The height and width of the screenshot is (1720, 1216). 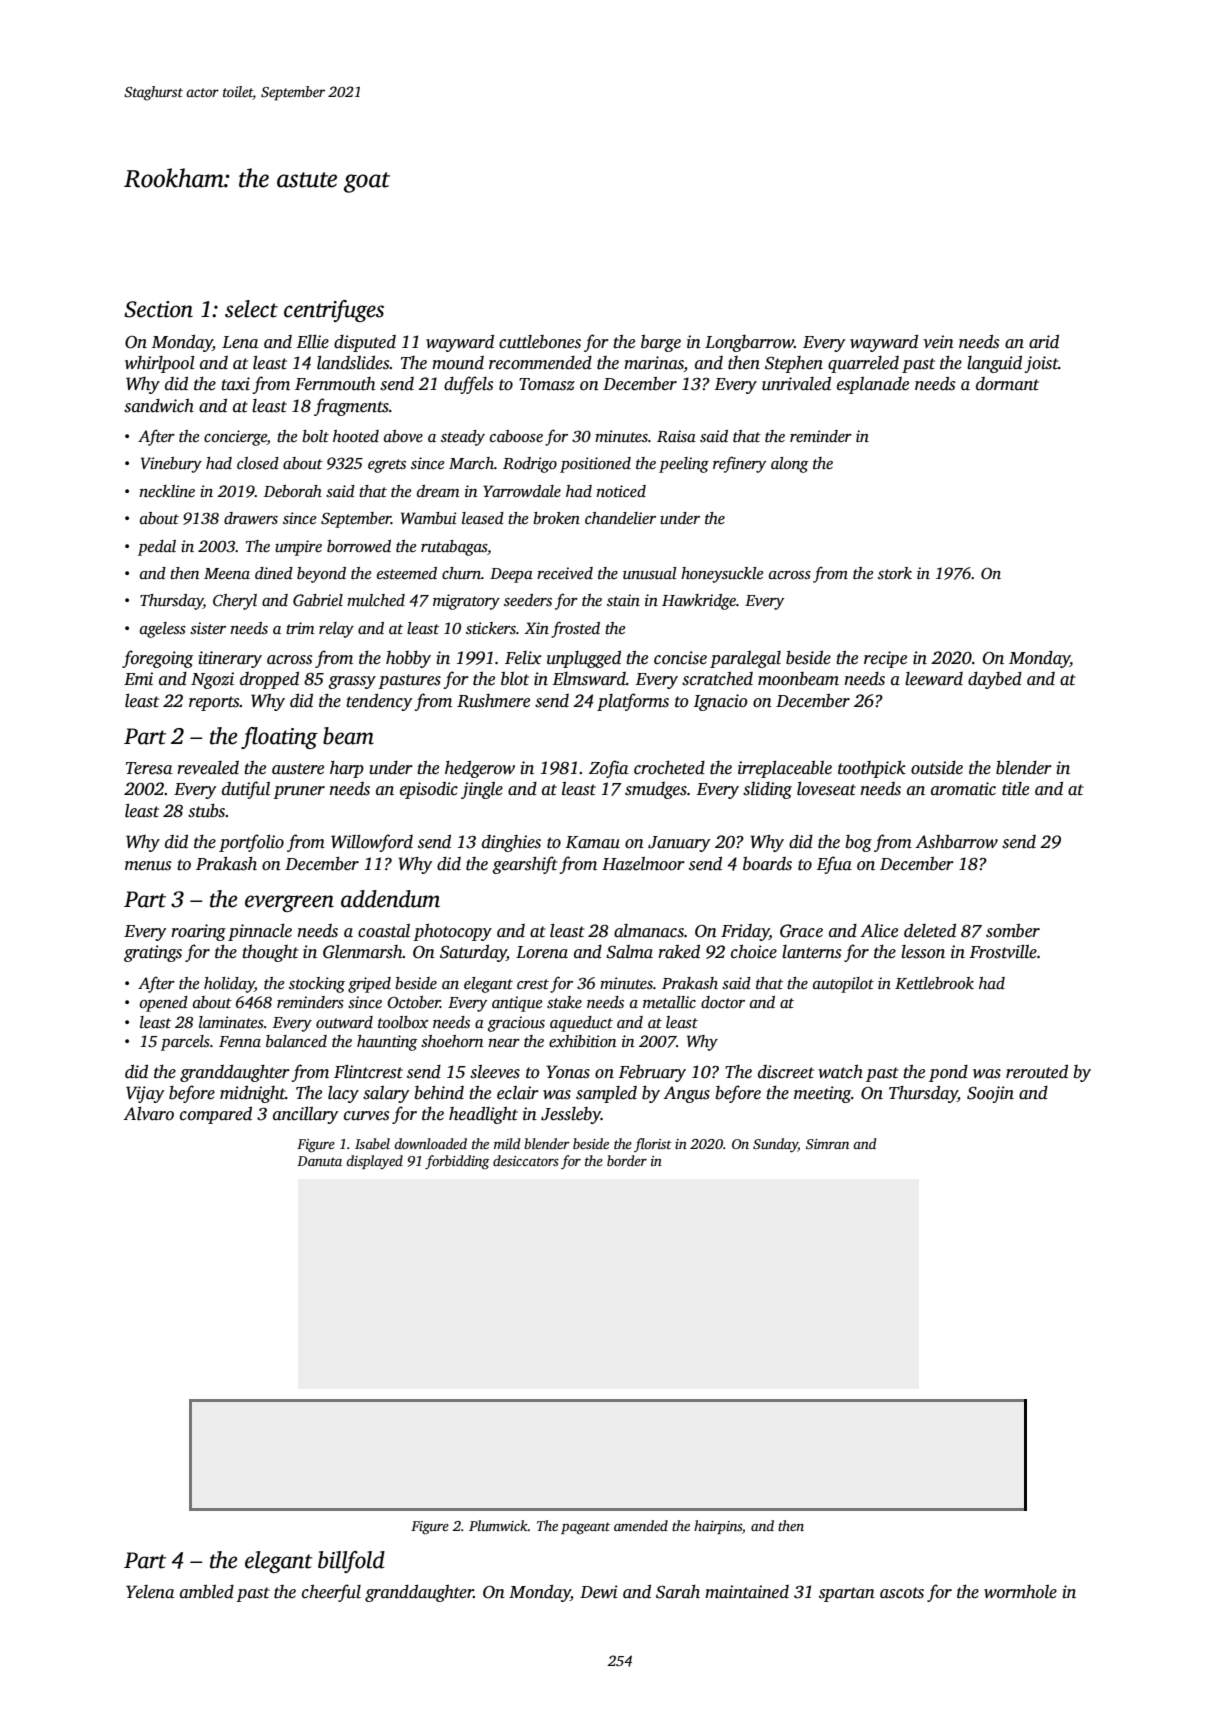 What do you see at coordinates (1020, 1592) in the screenshot?
I see `wormhole` at bounding box center [1020, 1592].
